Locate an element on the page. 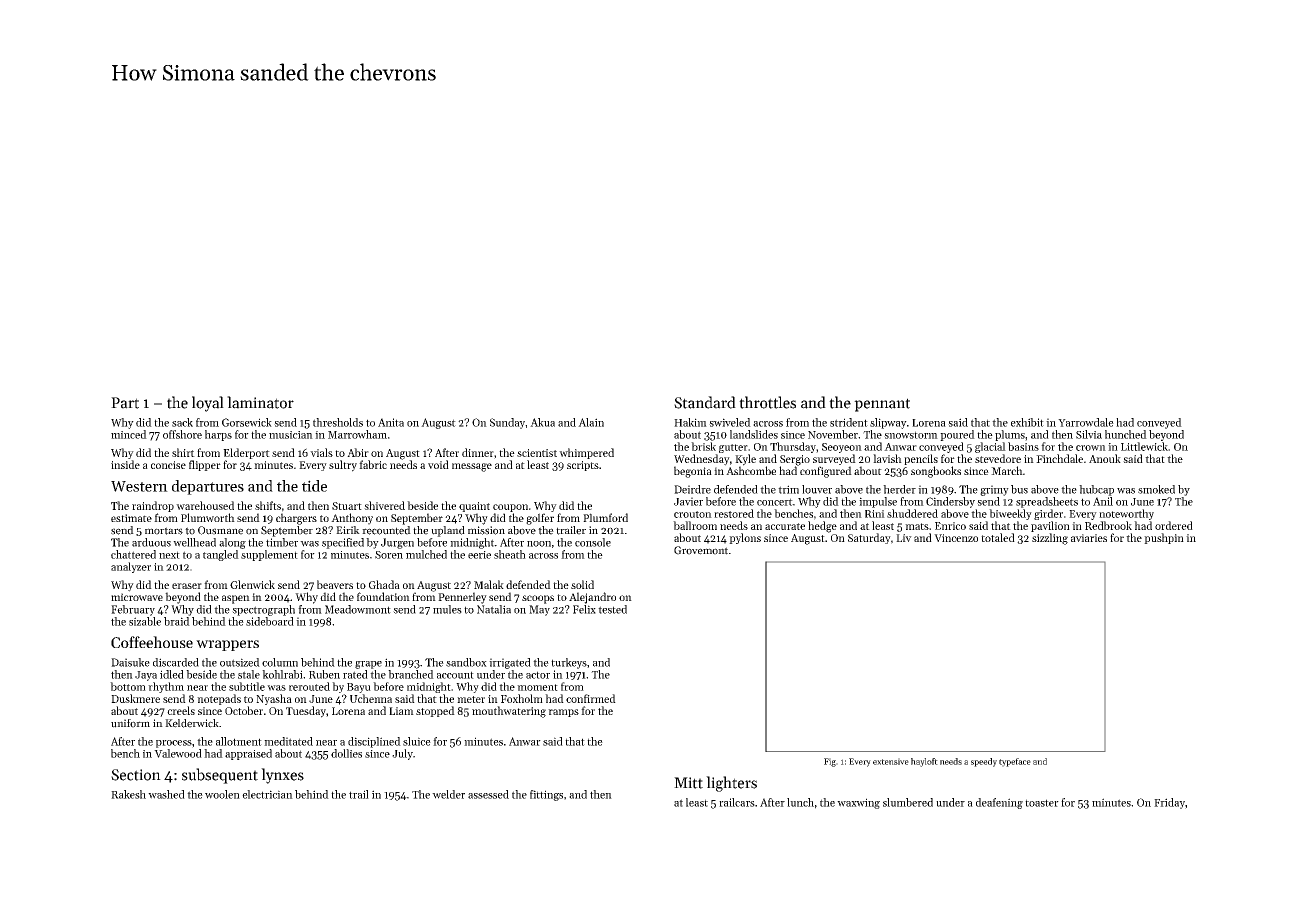 The image size is (1308, 924). welder is located at coordinates (448, 794).
